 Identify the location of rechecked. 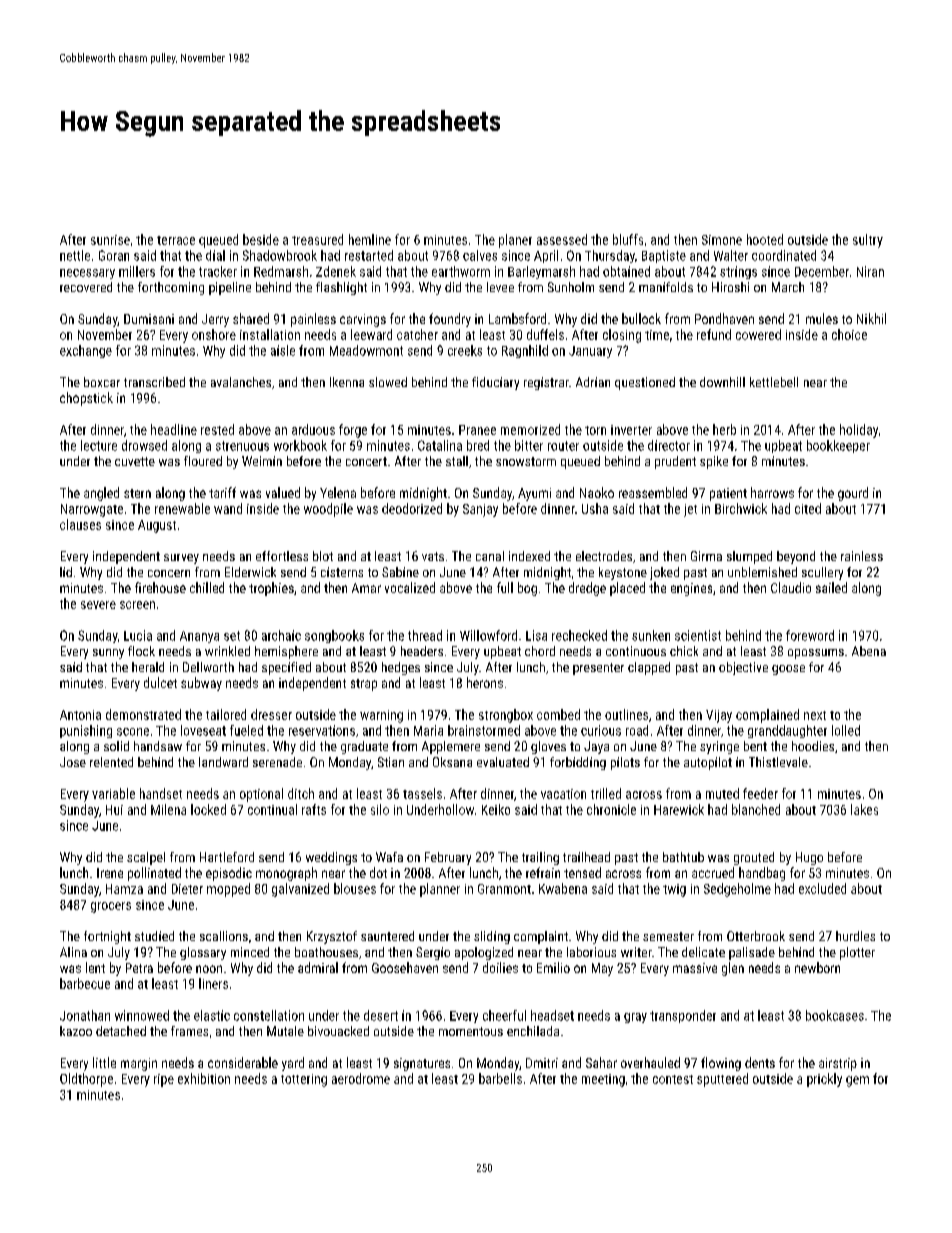
(579, 635).
